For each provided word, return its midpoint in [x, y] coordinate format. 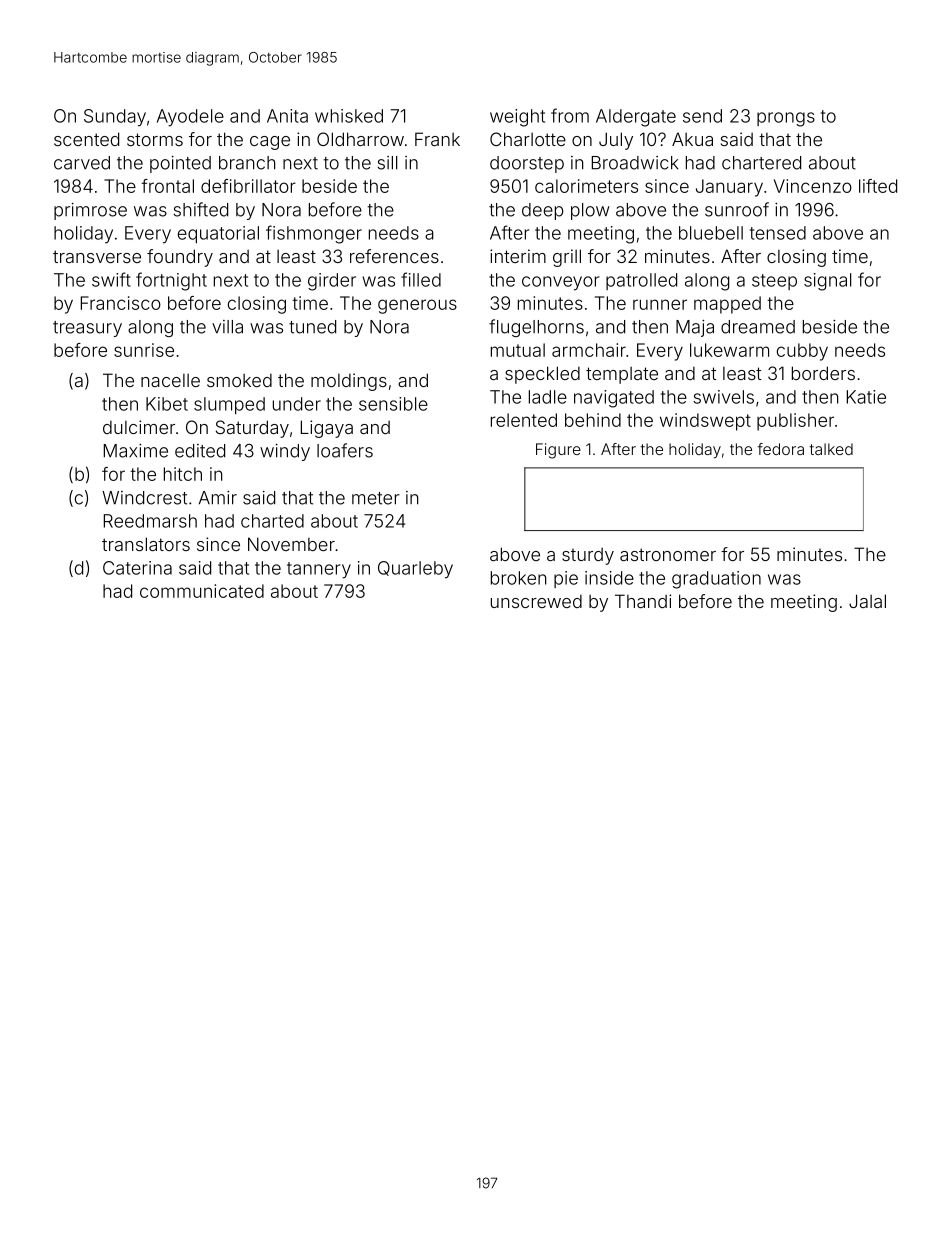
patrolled [641, 281]
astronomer [668, 554]
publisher [795, 422]
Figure [558, 451]
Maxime [136, 451]
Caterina [137, 568]
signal [827, 282]
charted [272, 521]
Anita [287, 116]
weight [517, 118]
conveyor [560, 283]
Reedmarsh [150, 521]
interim [518, 256]
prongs [786, 119]
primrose [90, 211]
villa [227, 327]
